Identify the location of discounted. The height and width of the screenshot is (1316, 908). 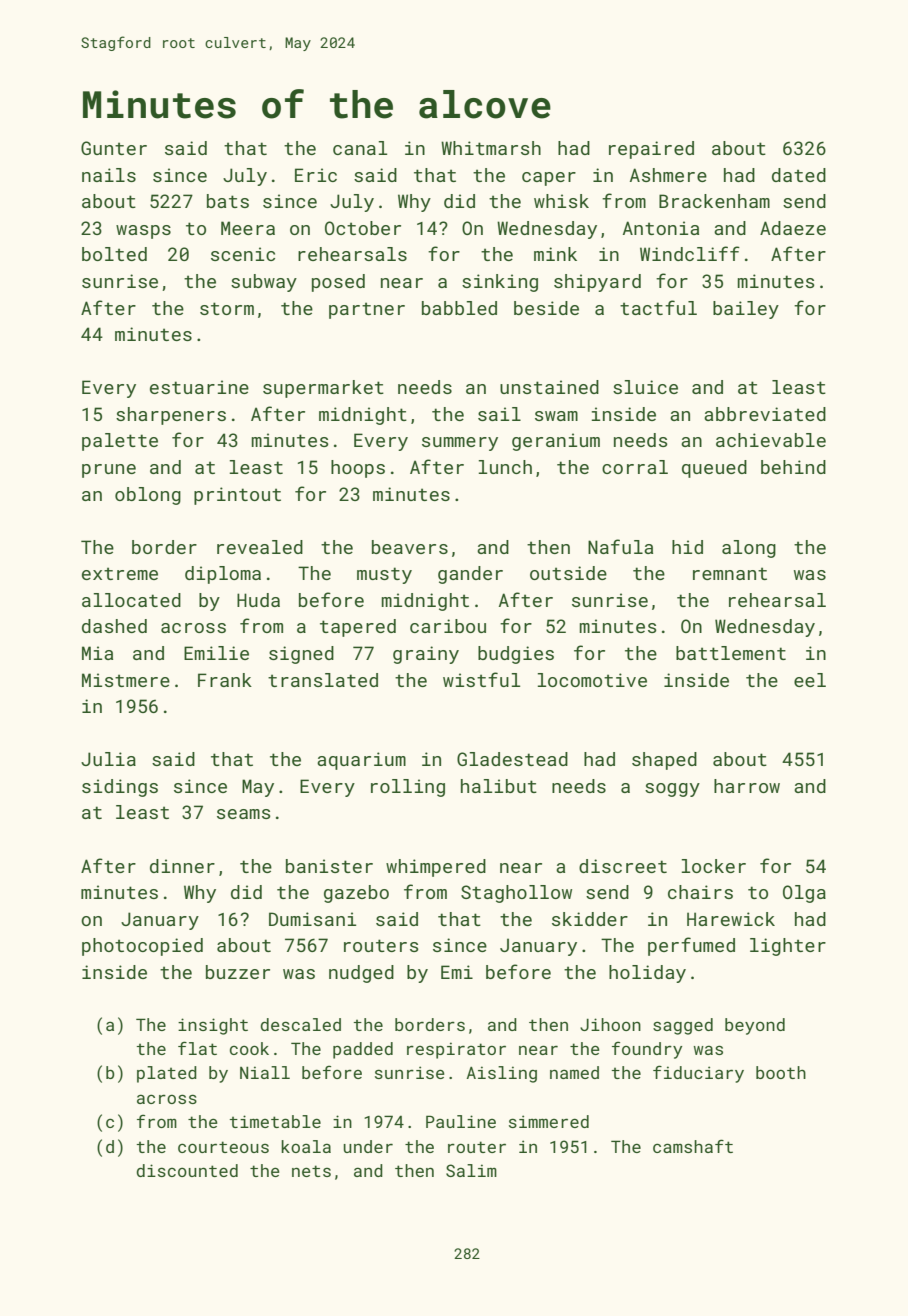
(187, 1170).
